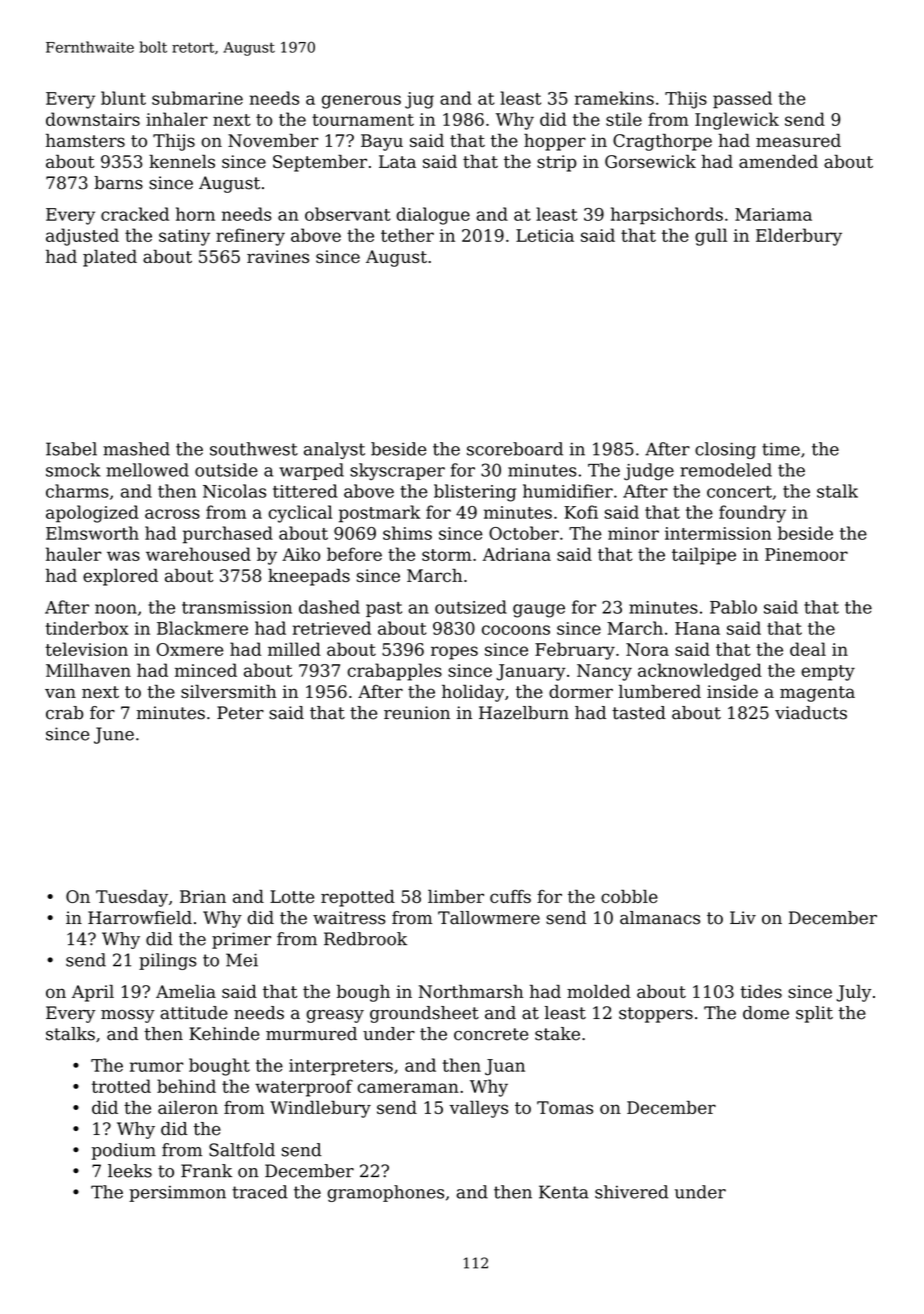  What do you see at coordinates (177, 1193) in the screenshot?
I see `persimmon` at bounding box center [177, 1193].
